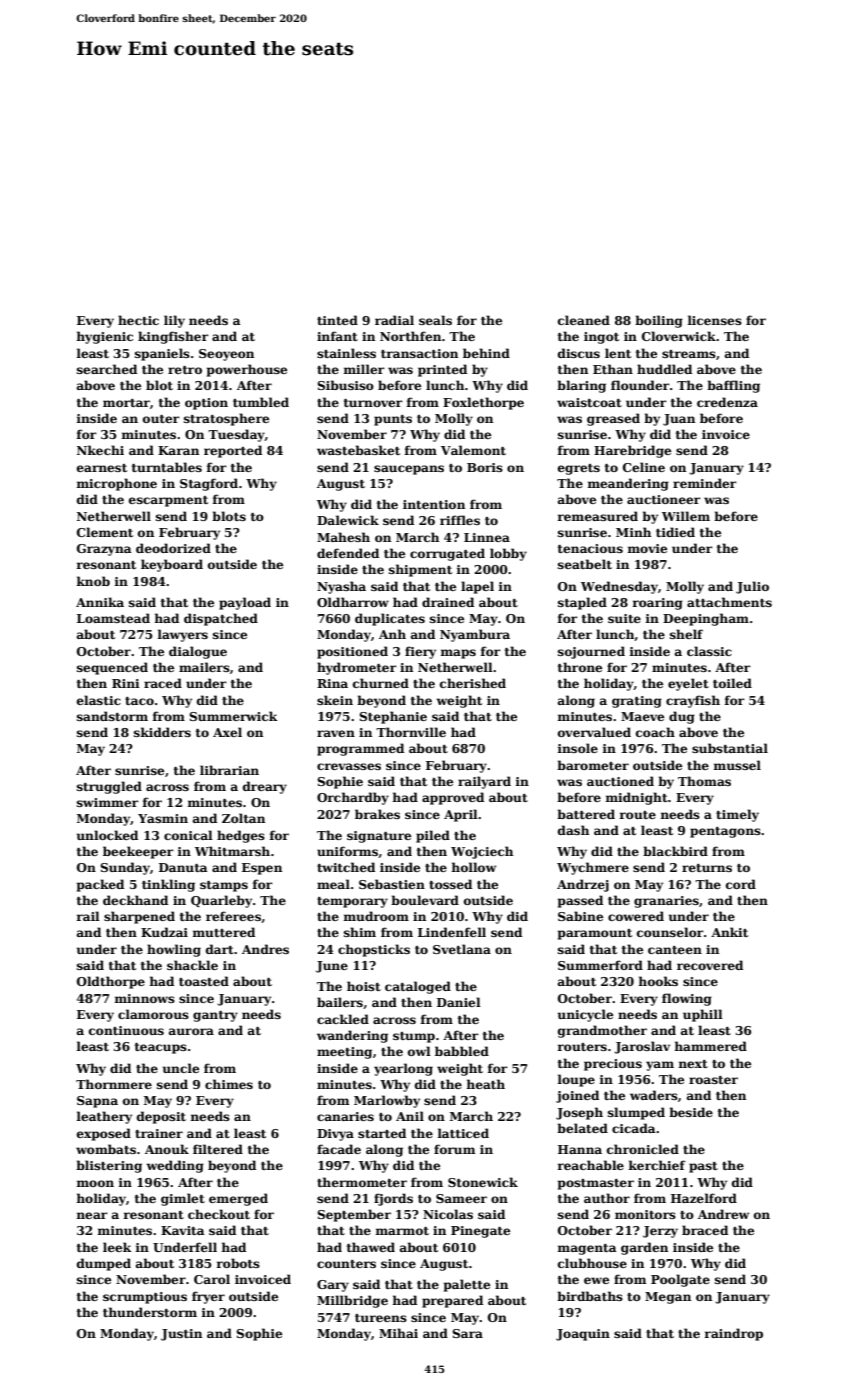  Describe the element at coordinates (462, 949) in the document. I see `Svetlana` at that location.
